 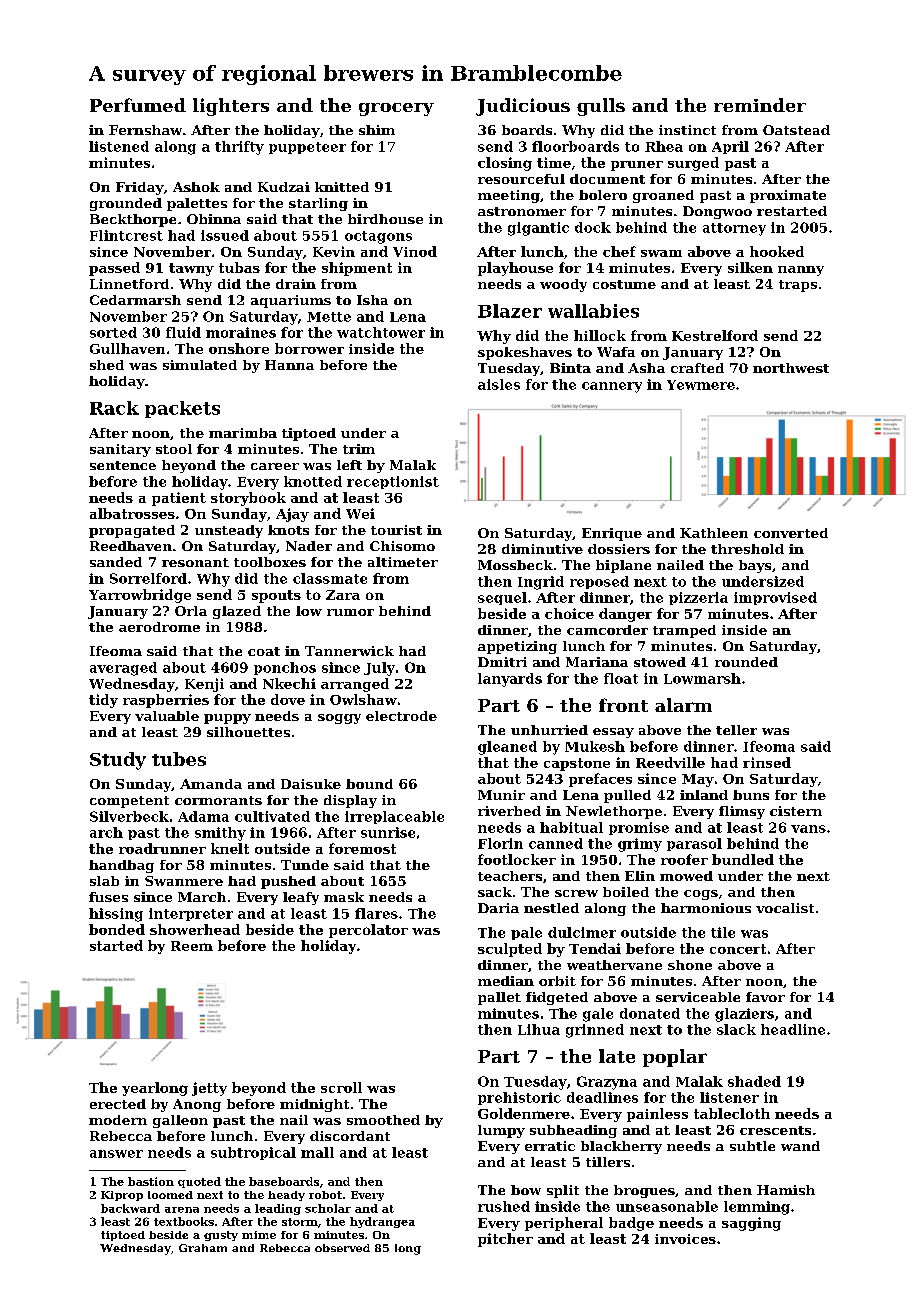 What do you see at coordinates (706, 908) in the document?
I see `harmonious` at bounding box center [706, 908].
